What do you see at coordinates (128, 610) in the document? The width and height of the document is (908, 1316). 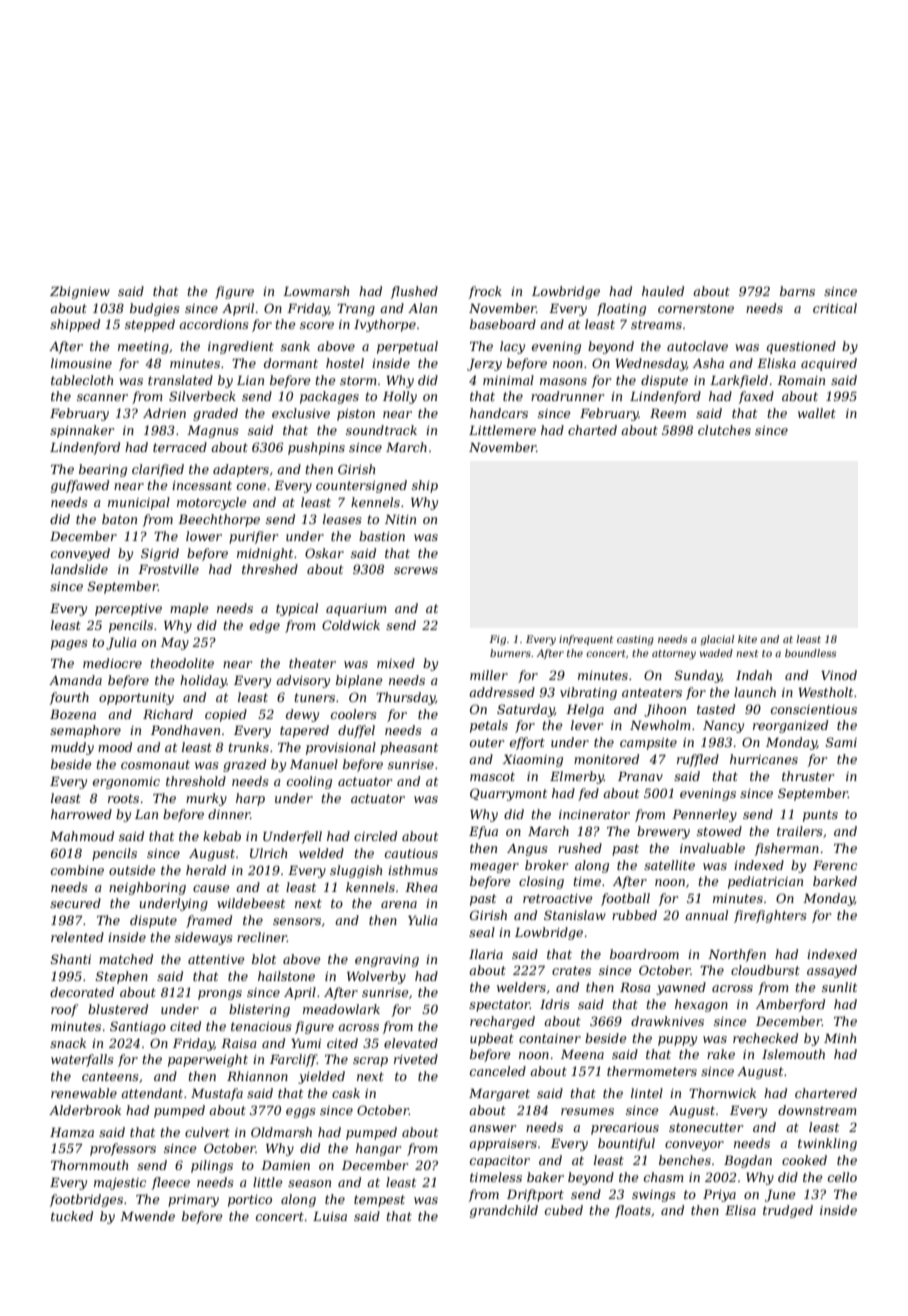 I see `perceptive` at bounding box center [128, 610].
